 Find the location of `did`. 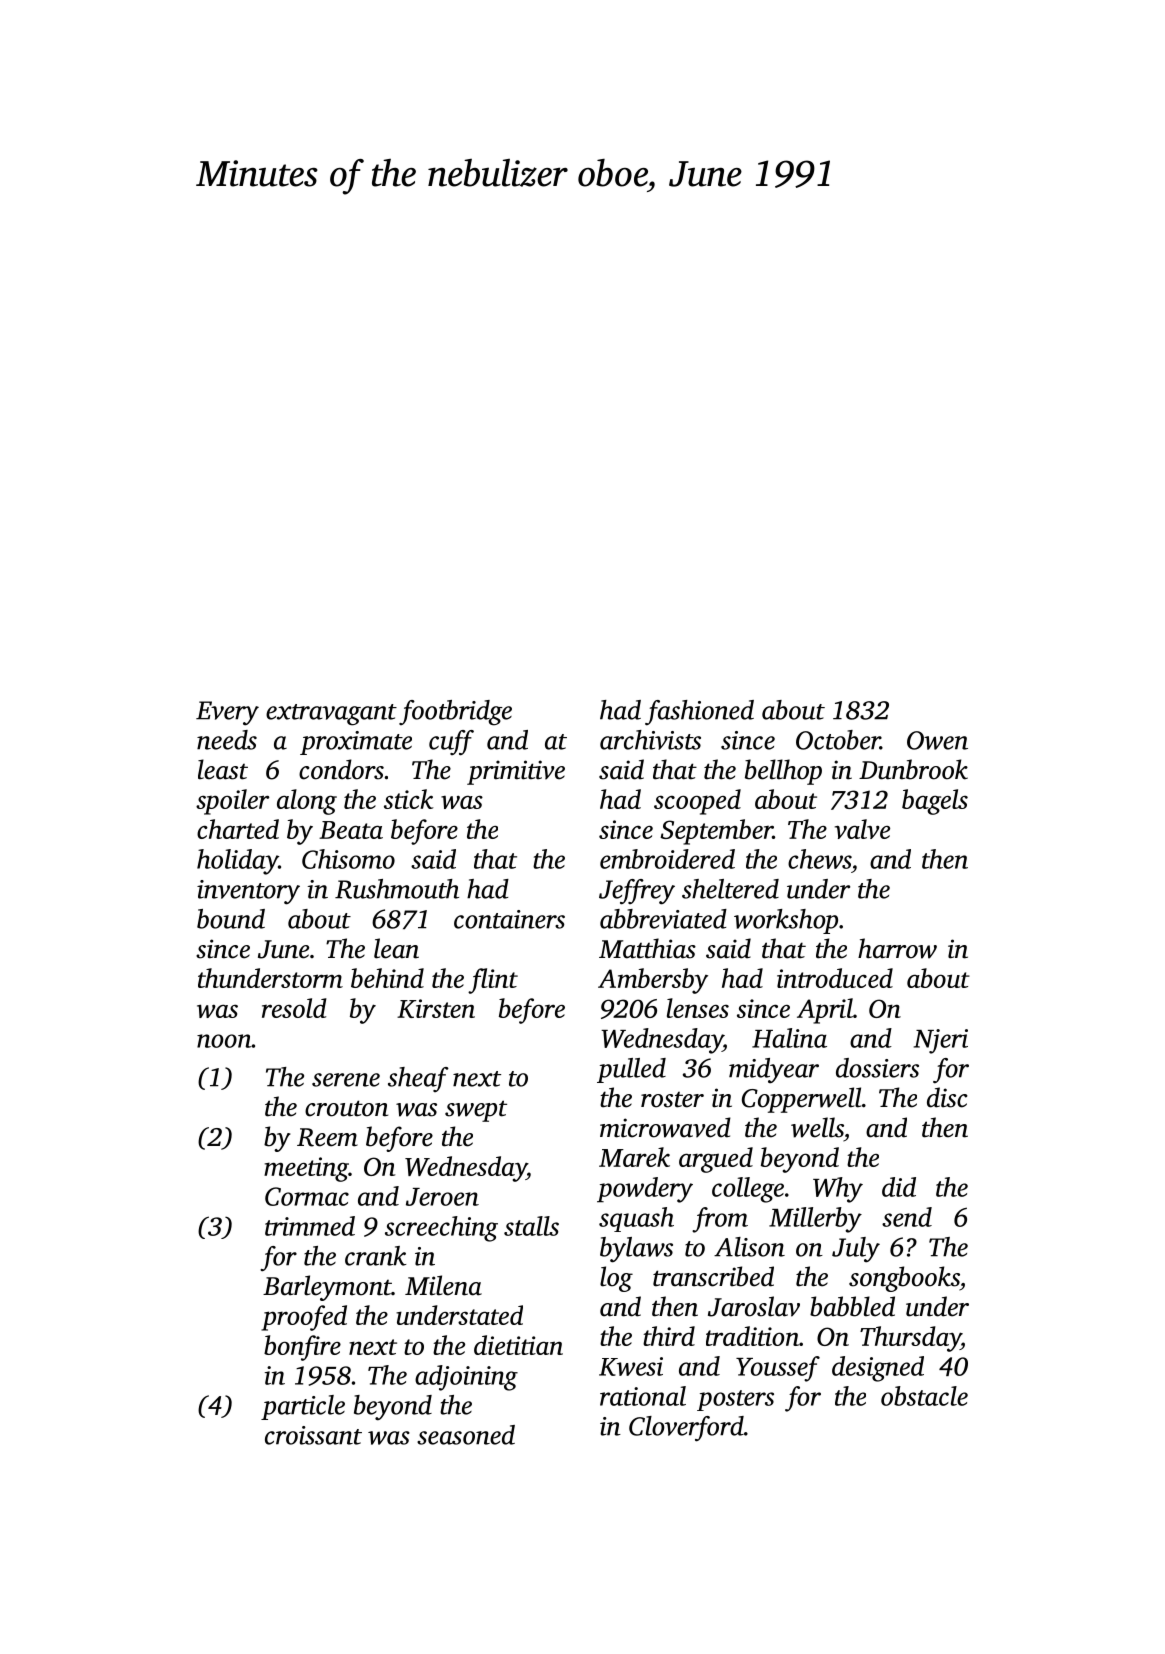

did is located at coordinates (899, 1187).
